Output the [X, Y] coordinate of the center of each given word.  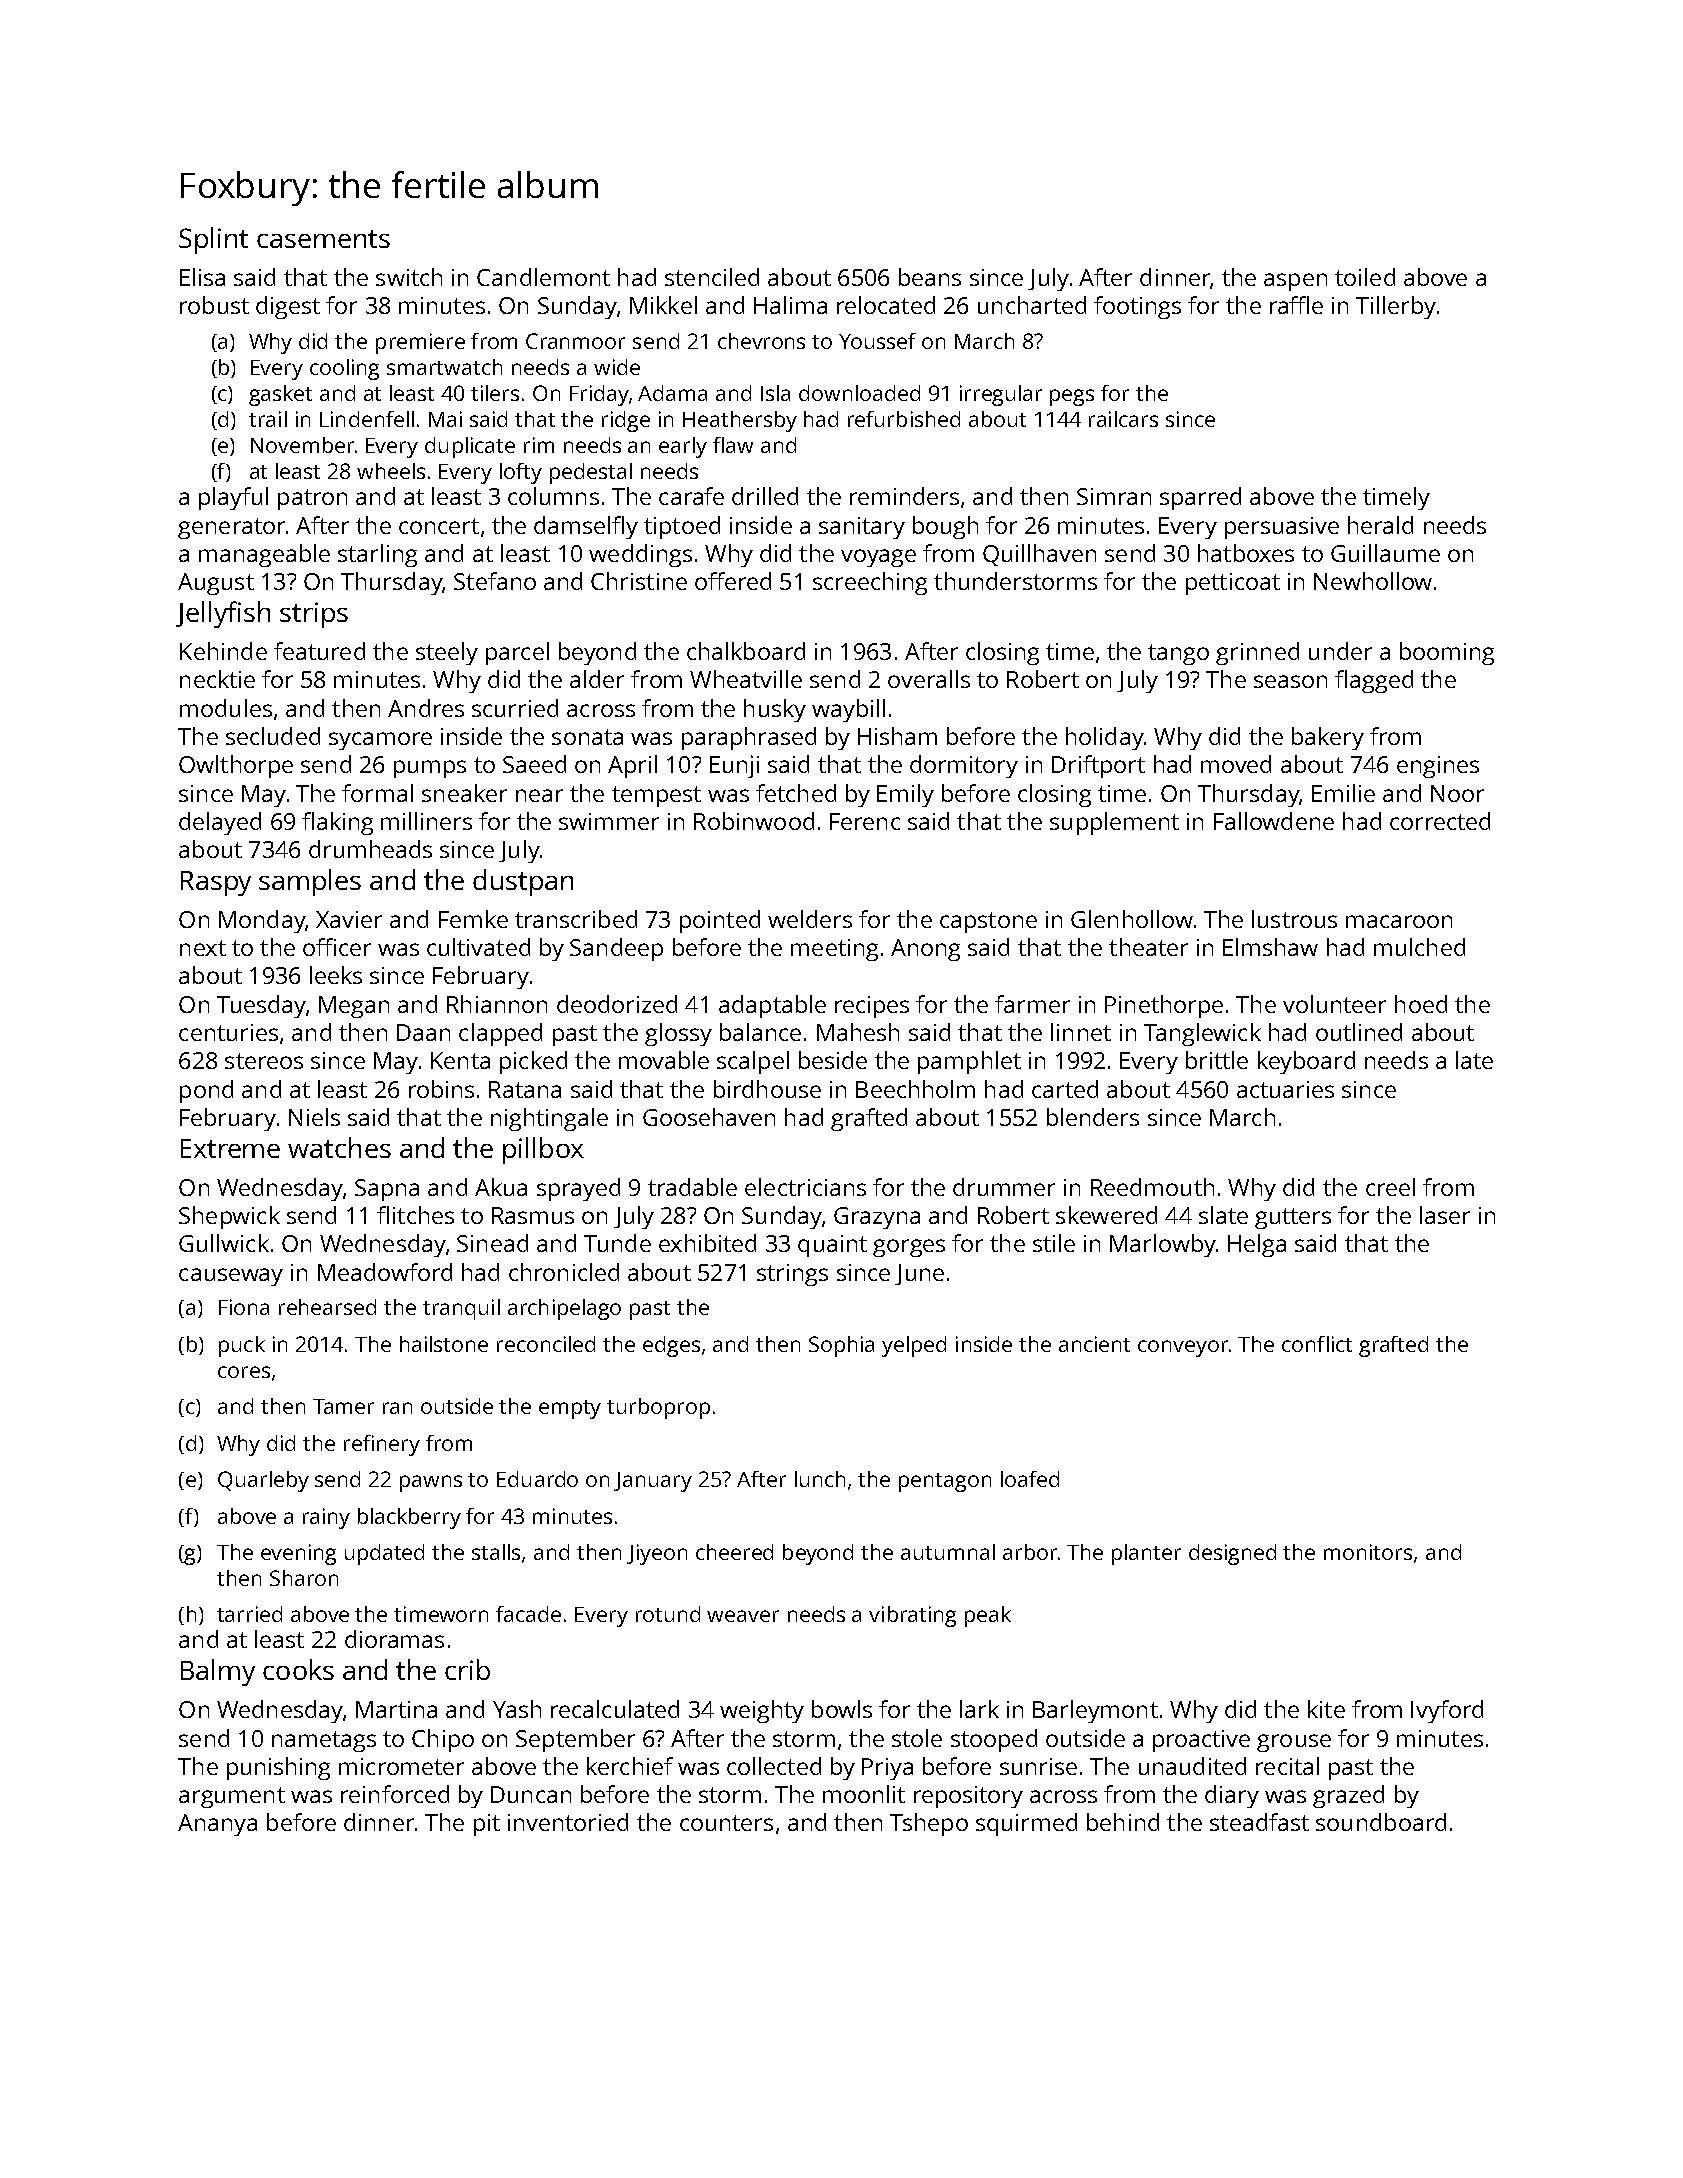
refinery [382, 1445]
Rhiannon [497, 1004]
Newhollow [1373, 581]
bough [945, 527]
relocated [886, 305]
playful [233, 498]
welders [810, 919]
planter [1146, 1554]
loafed [1030, 1479]
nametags [324, 1741]
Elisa [202, 277]
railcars [1123, 419]
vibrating [912, 1616]
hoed [1421, 1004]
